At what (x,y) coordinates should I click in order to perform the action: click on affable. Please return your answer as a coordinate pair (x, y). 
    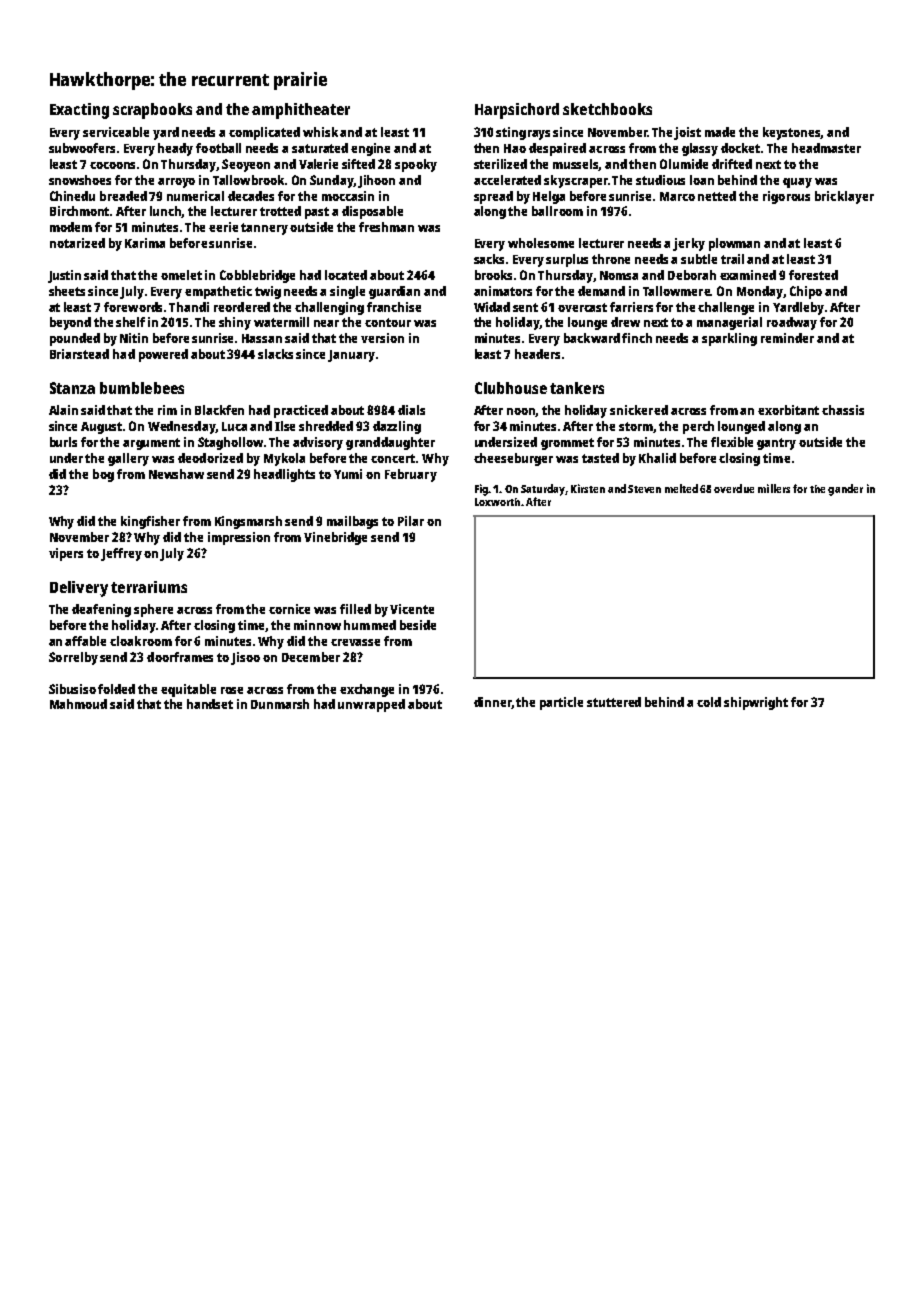
    Looking at the image, I should click on (85, 641).
